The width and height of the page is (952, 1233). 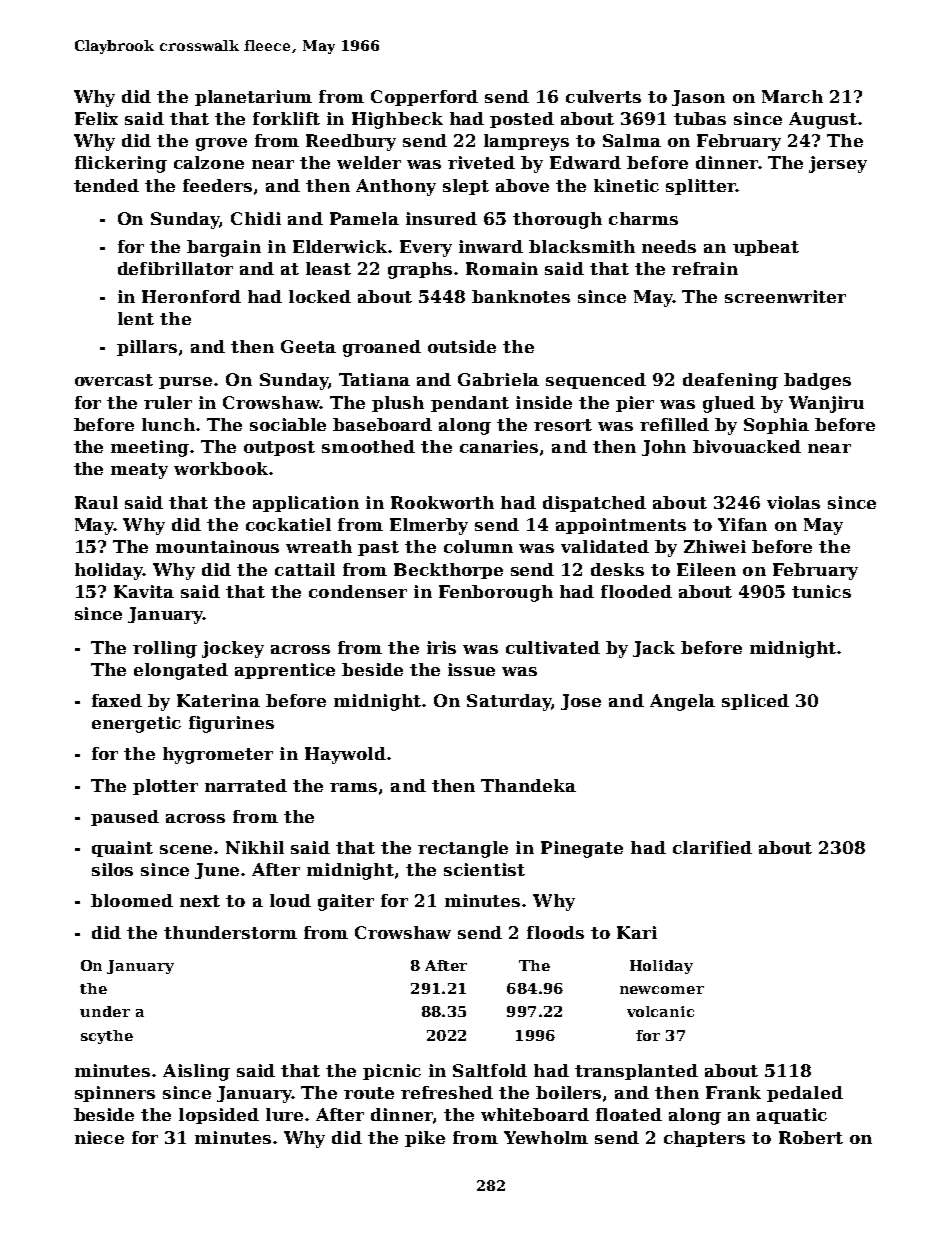 I want to click on refrain, so click(x=705, y=268).
